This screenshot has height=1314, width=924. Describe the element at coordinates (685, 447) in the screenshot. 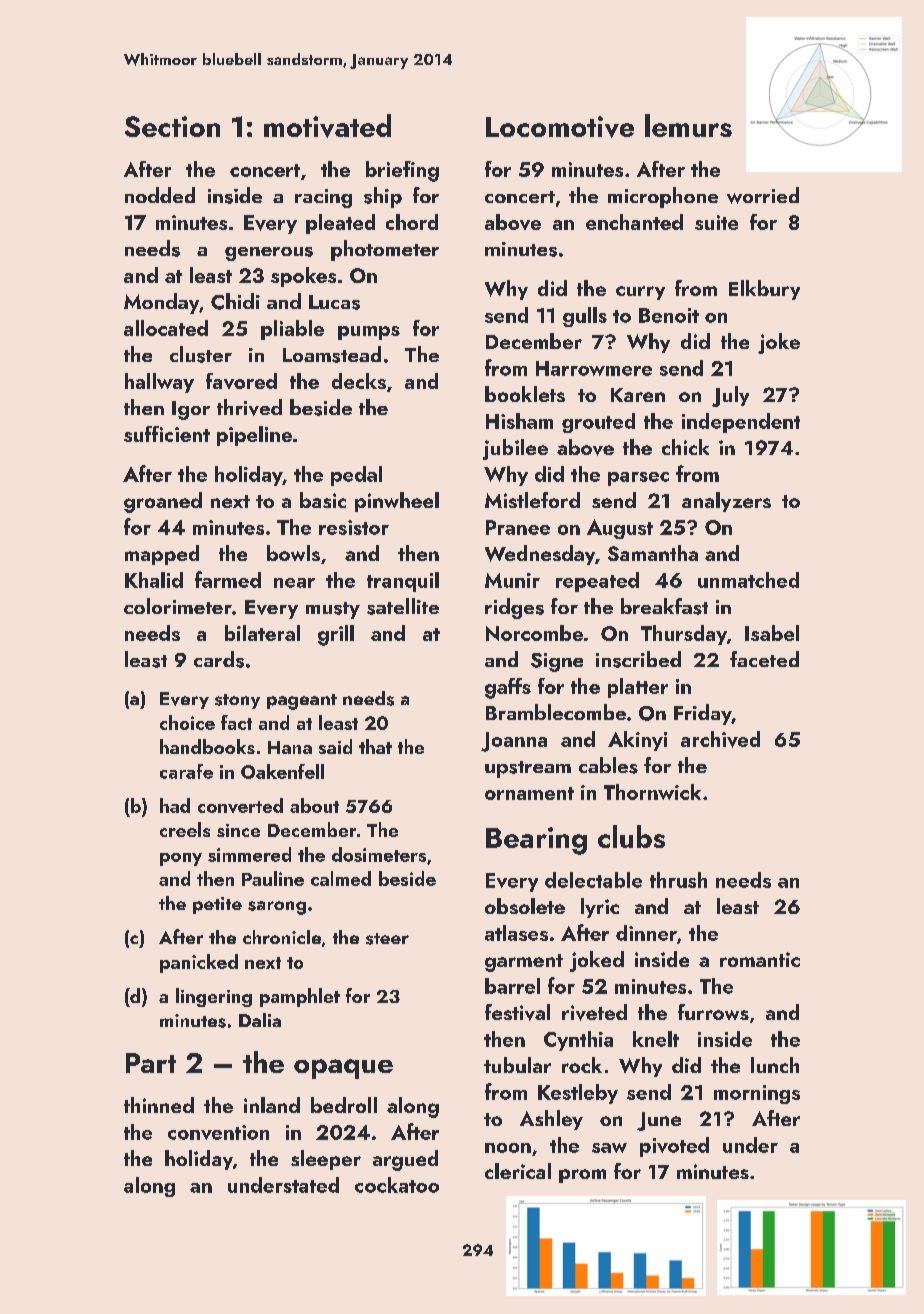

I see `chick` at that location.
